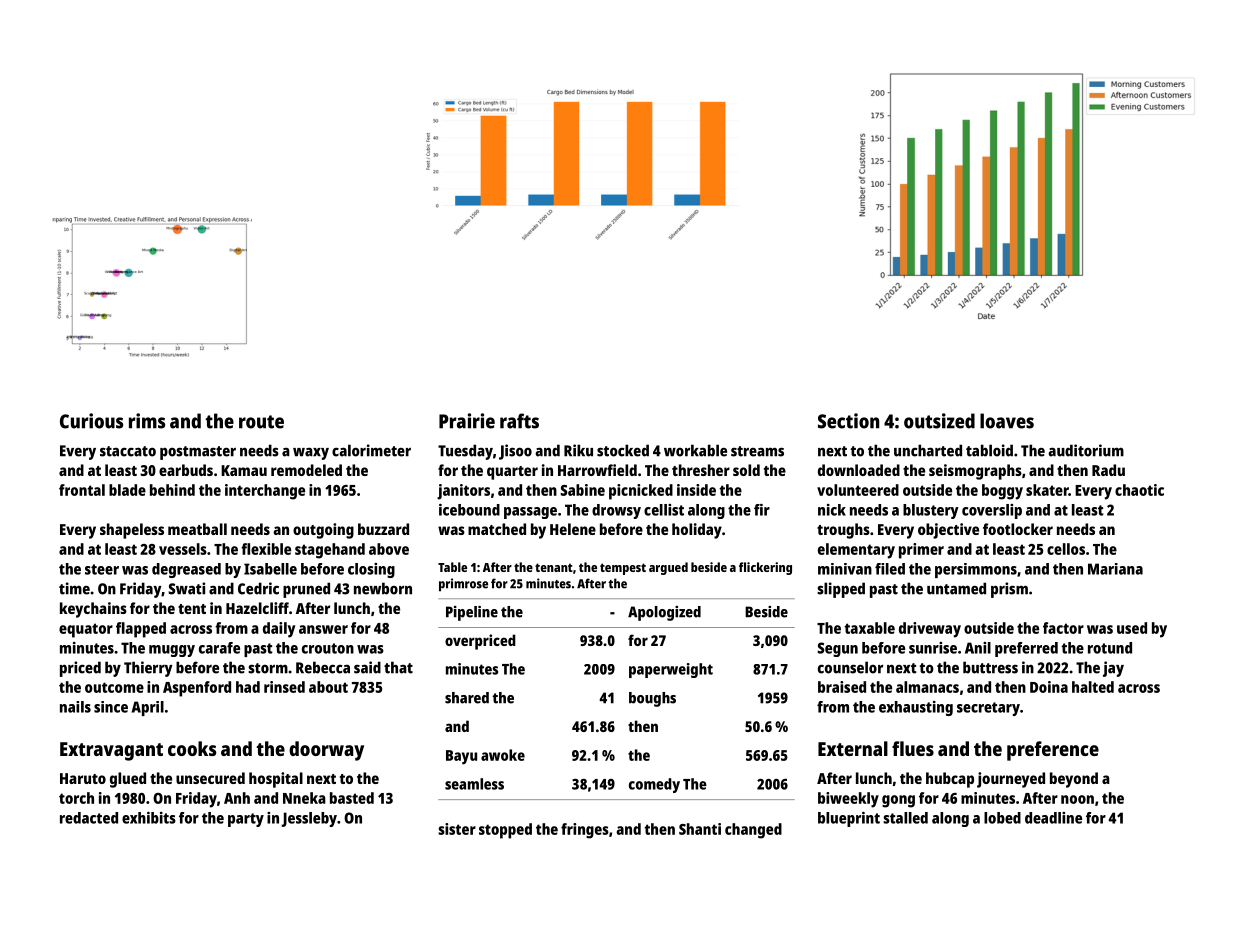 Image resolution: width=1233 pixels, height=952 pixels. Describe the element at coordinates (328, 648) in the page. I see `crouton` at that location.
